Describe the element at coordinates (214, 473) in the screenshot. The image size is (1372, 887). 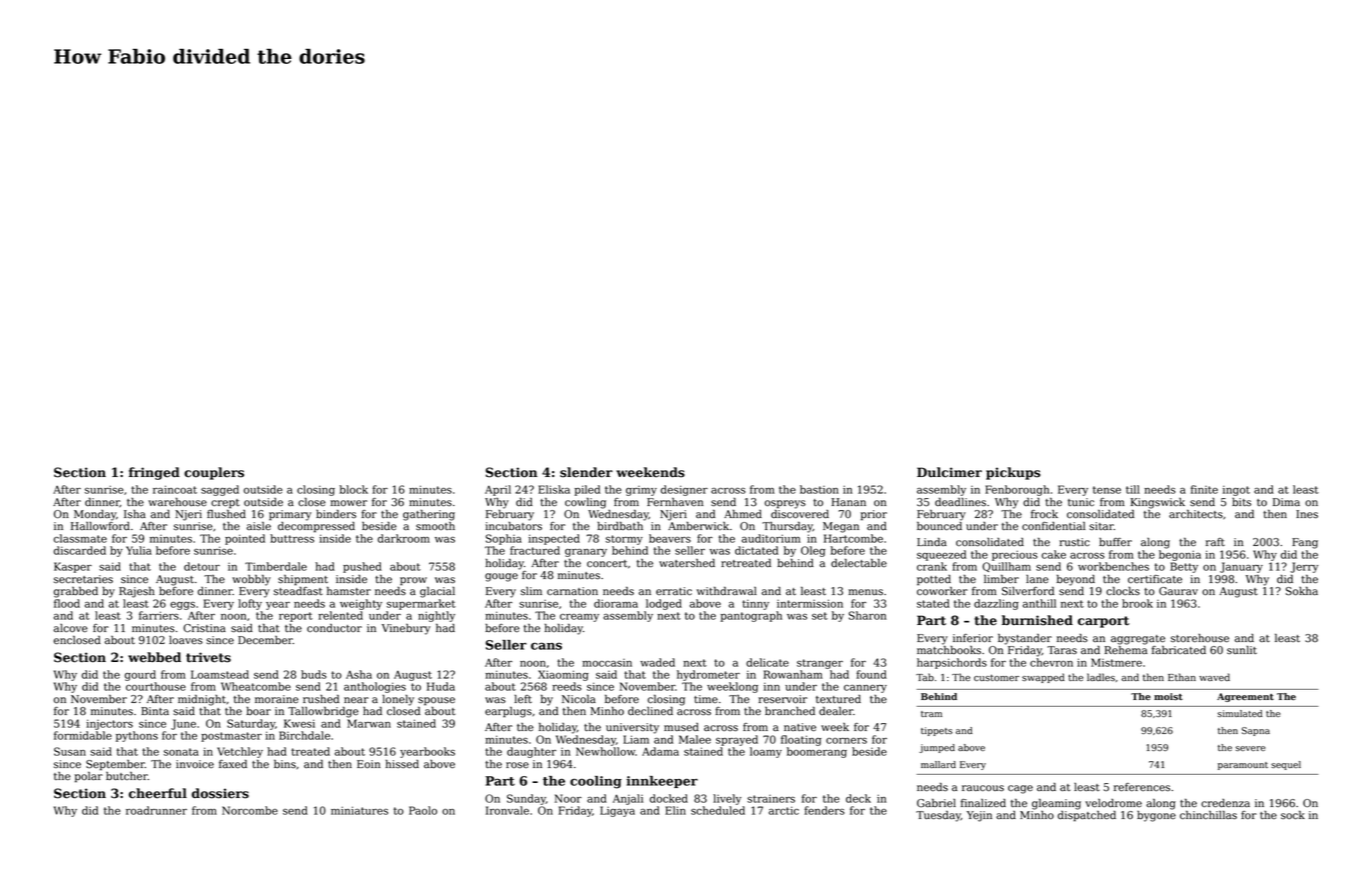
I see `couplers` at that location.
